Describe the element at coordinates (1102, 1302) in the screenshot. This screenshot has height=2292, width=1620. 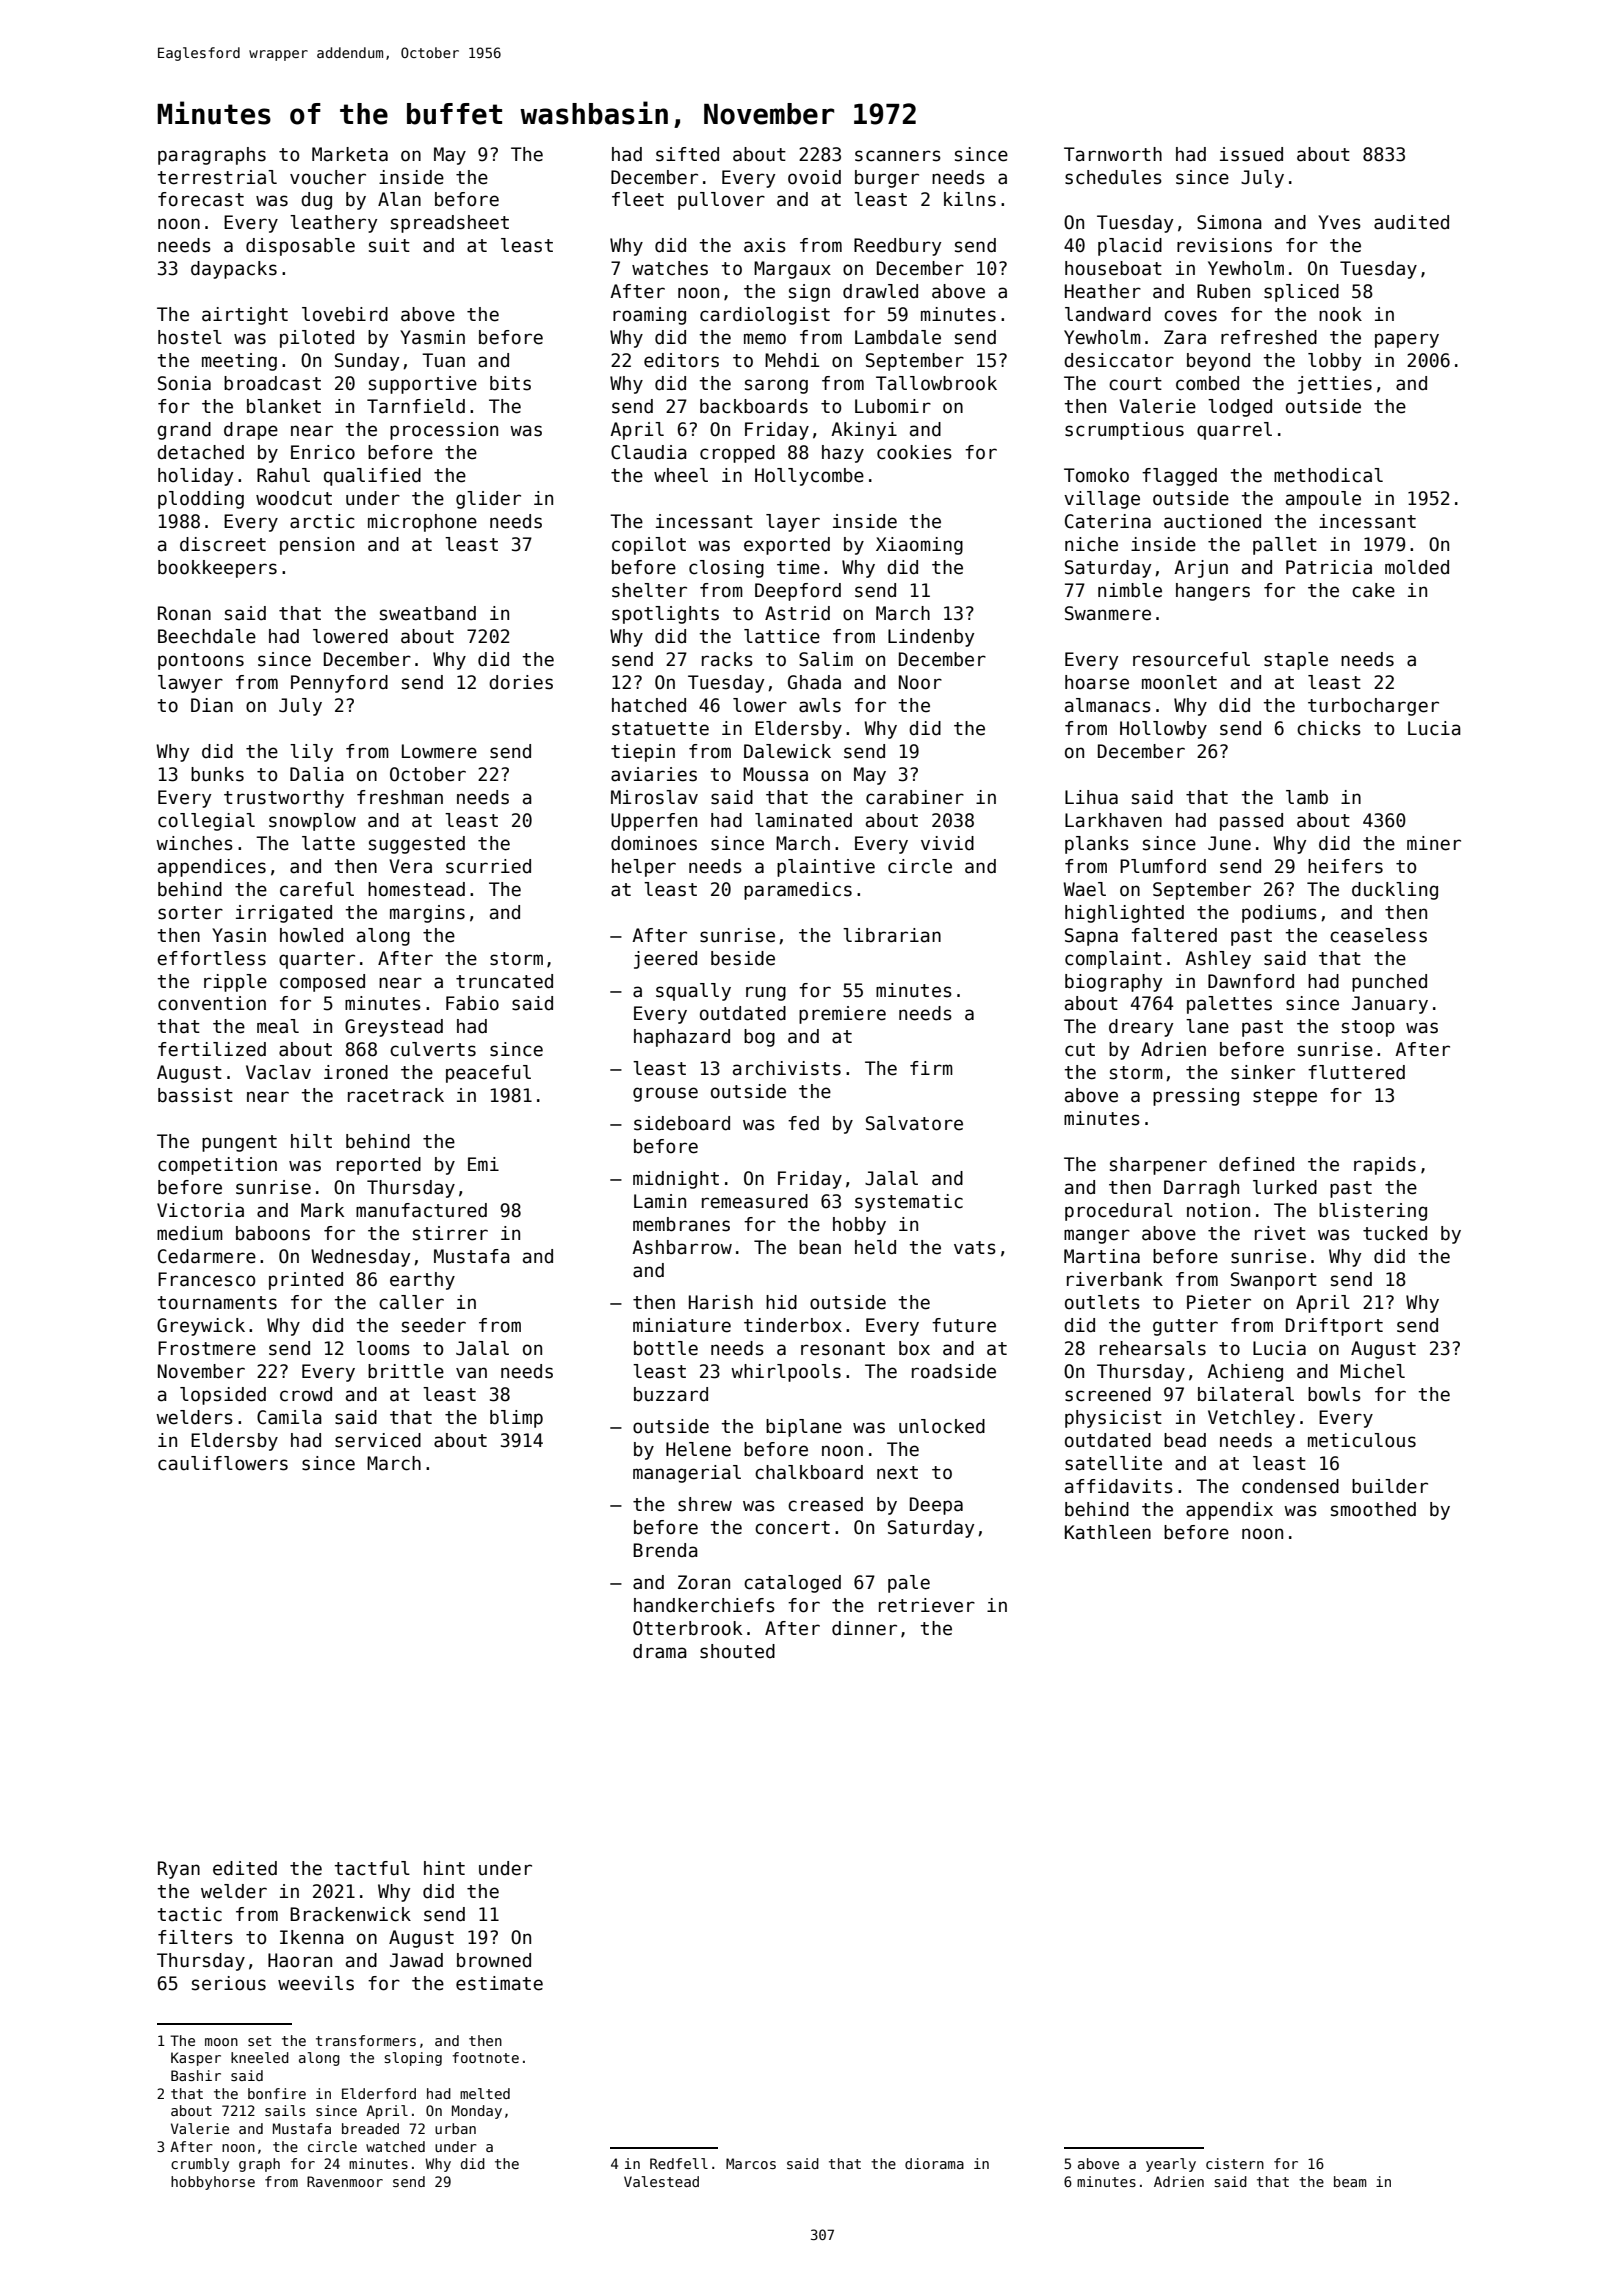
I see `outlets` at that location.
